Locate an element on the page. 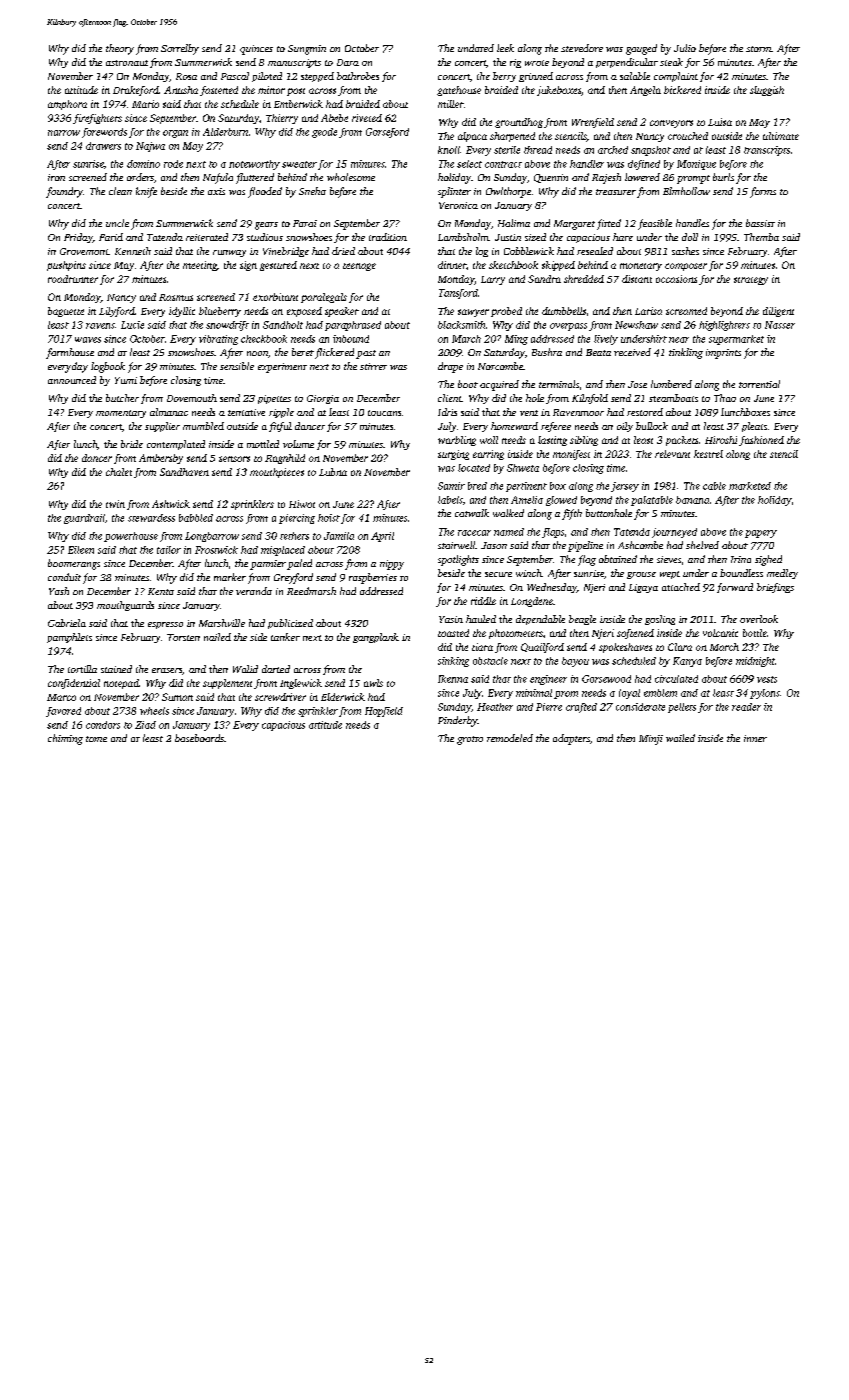 The height and width of the image is (1400, 849). stirrer is located at coordinates (373, 366).
